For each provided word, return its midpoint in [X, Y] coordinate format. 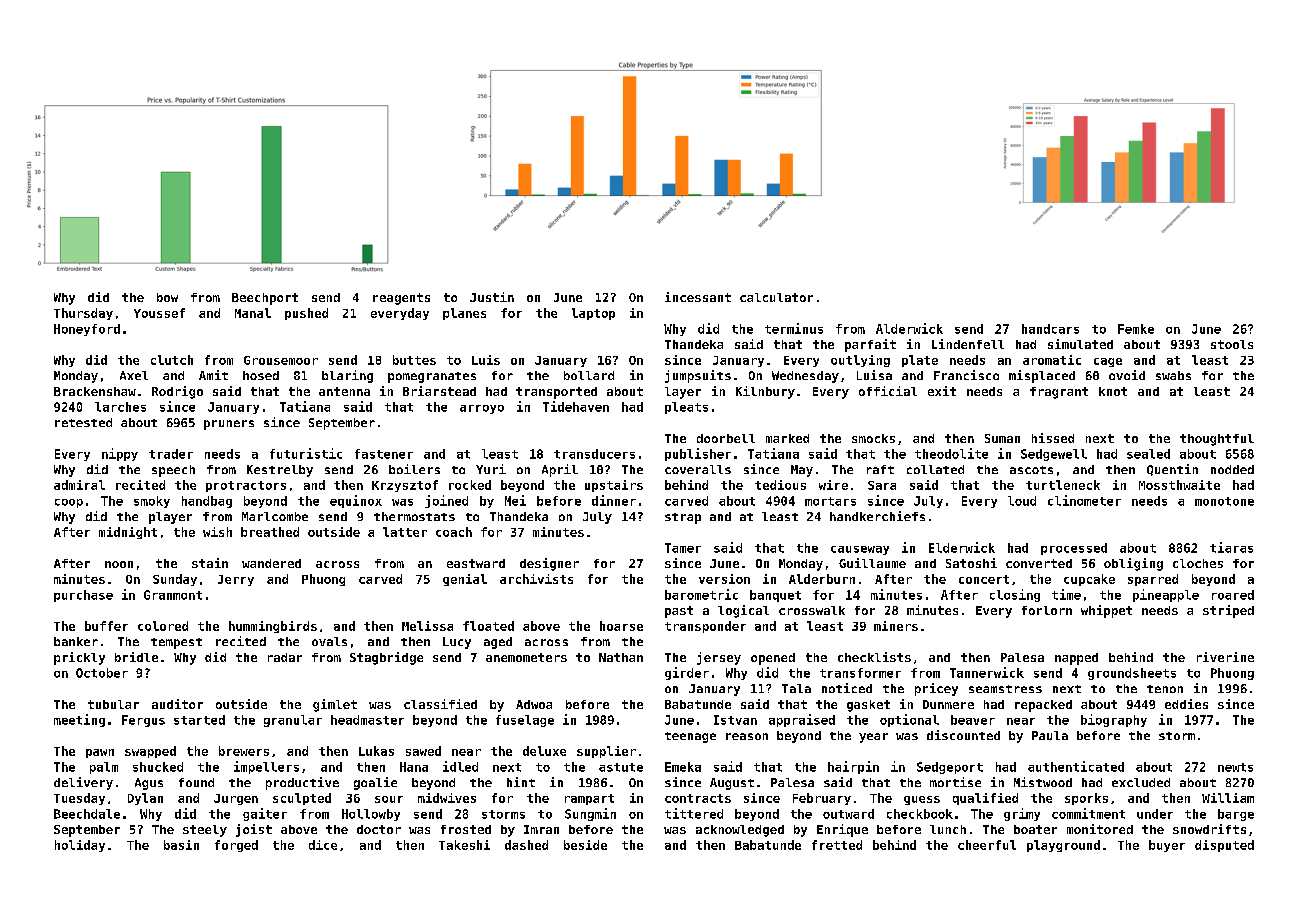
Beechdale [87, 814]
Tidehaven [576, 406]
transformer [860, 673]
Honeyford [87, 330]
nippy [120, 454]
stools [1232, 344]
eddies [1186, 704]
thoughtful [1217, 440]
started [199, 720]
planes [464, 314]
